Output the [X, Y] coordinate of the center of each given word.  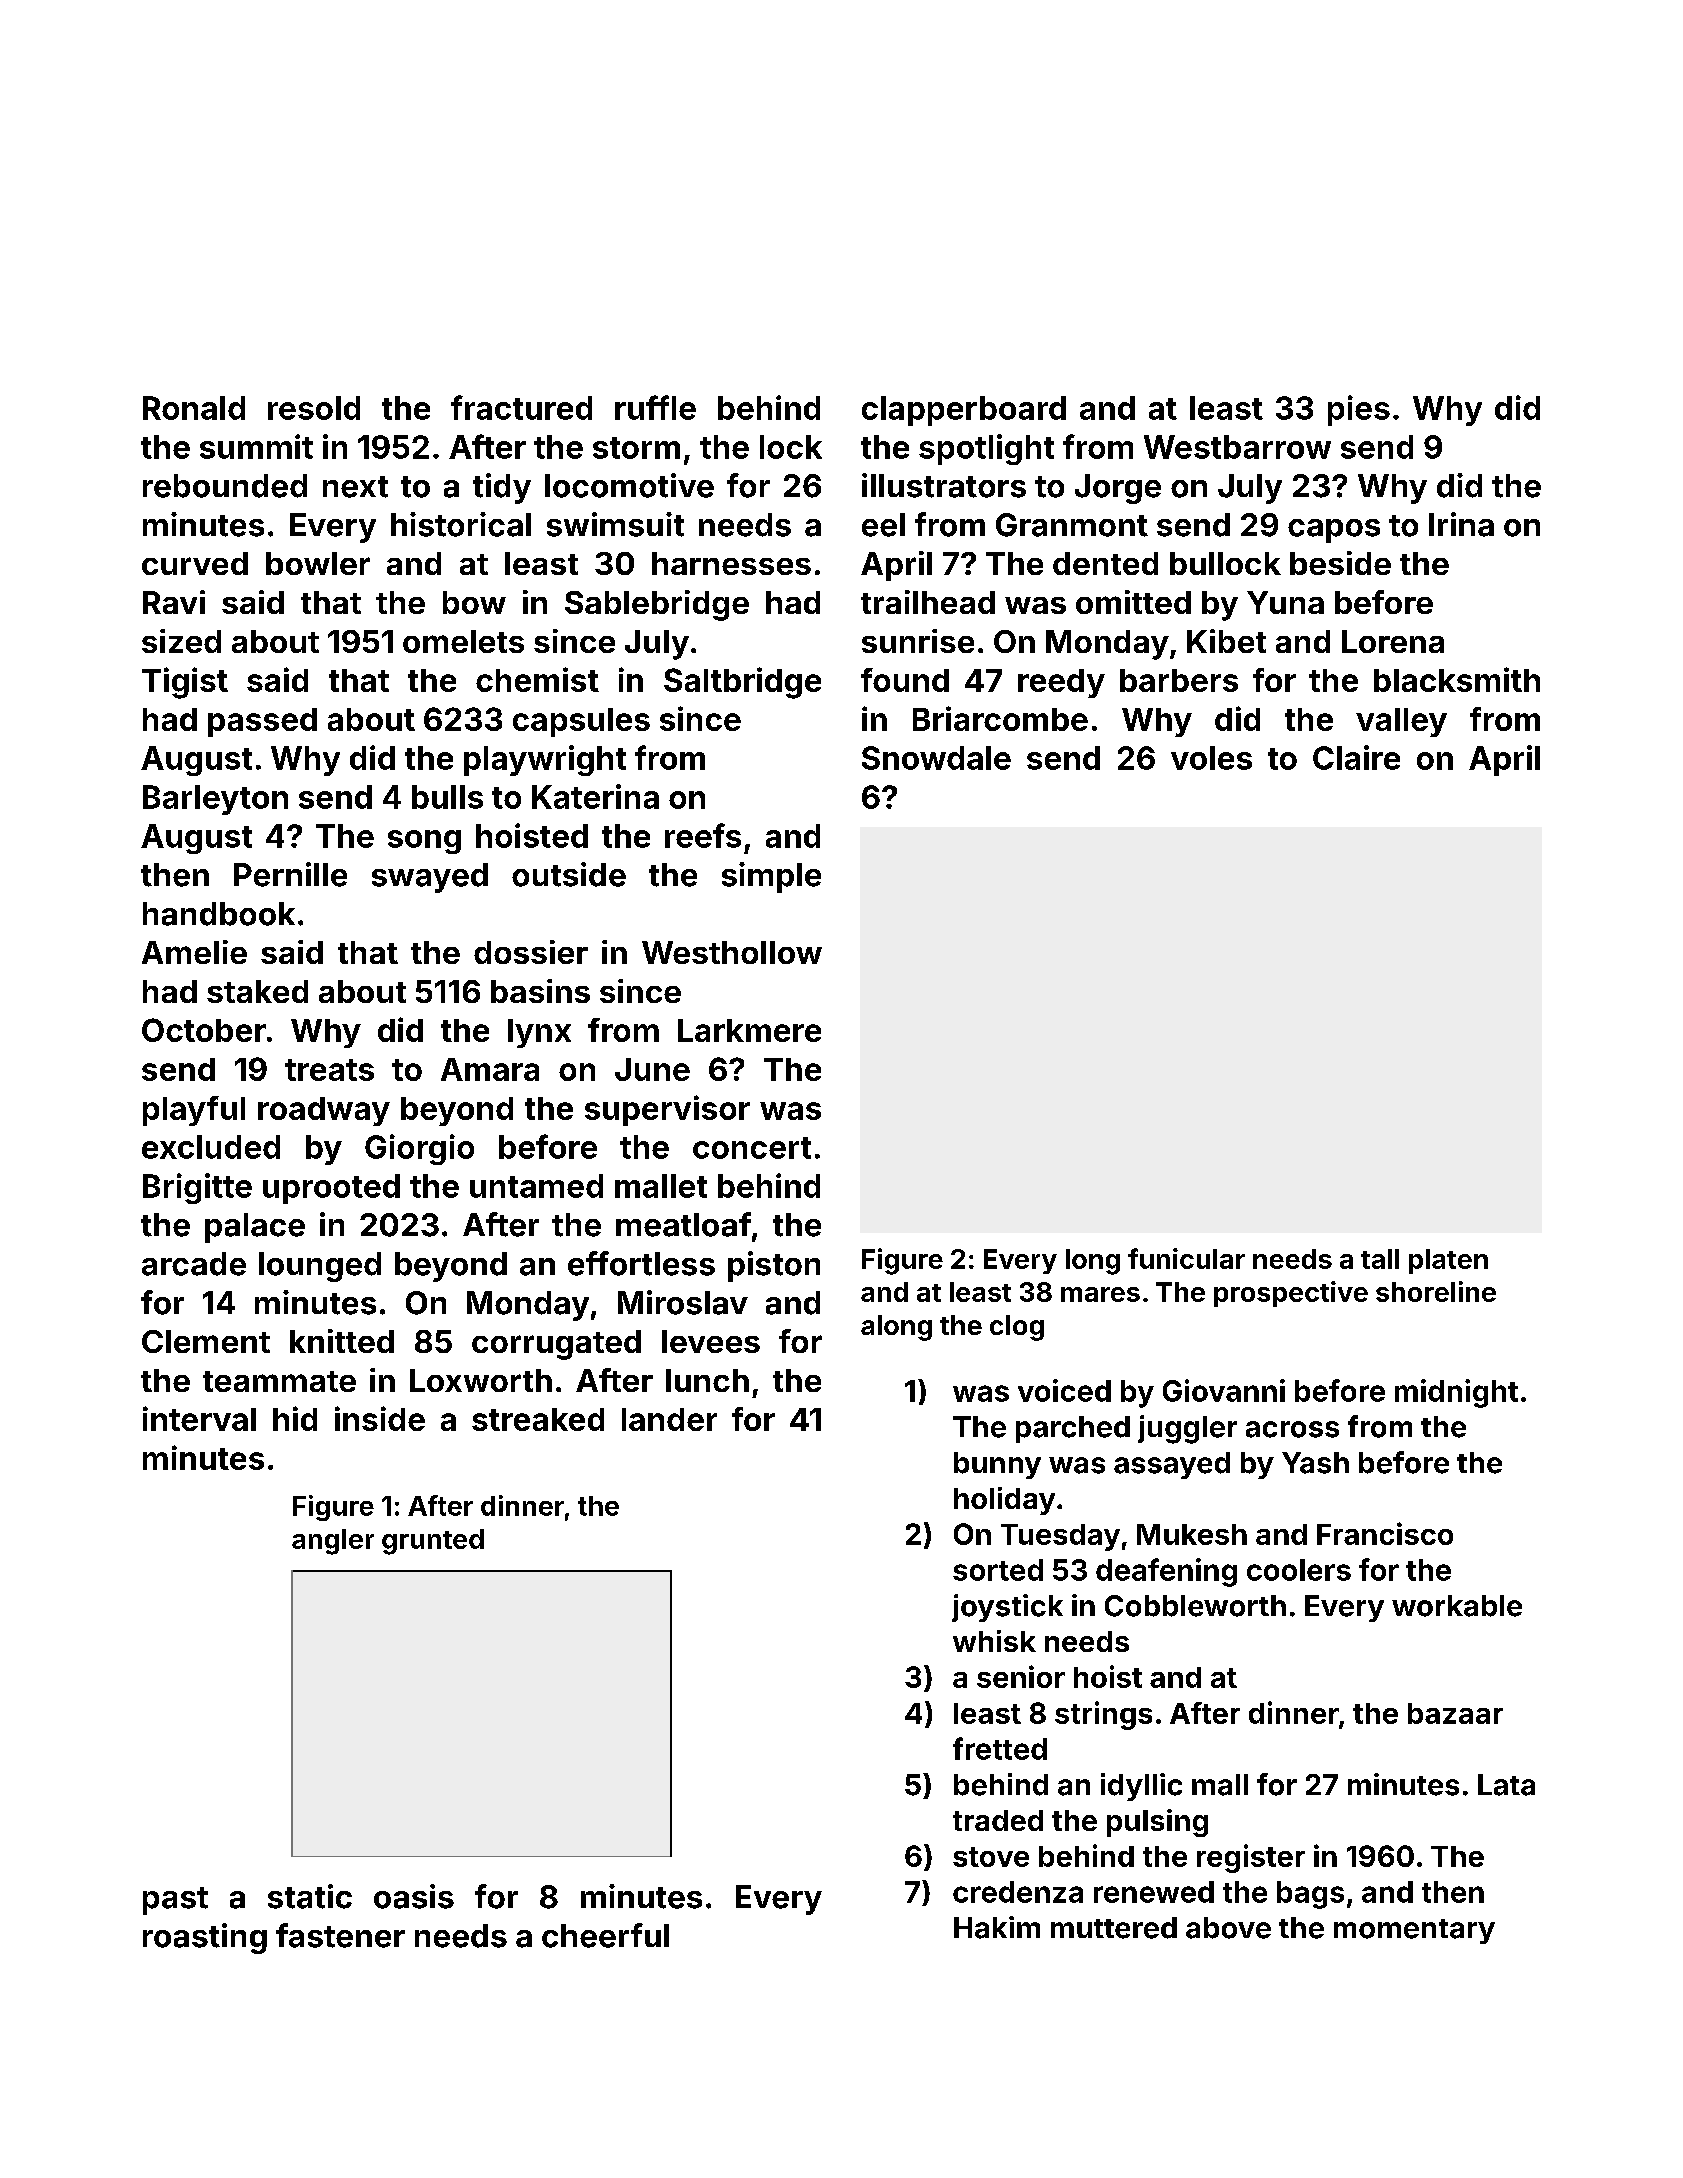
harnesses [731, 563]
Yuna [1285, 602]
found [905, 680]
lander [669, 1419]
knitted [342, 1341]
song [424, 842]
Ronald [194, 408]
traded [998, 1820]
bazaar [1455, 1713]
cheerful [605, 1935]
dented [1105, 563]
